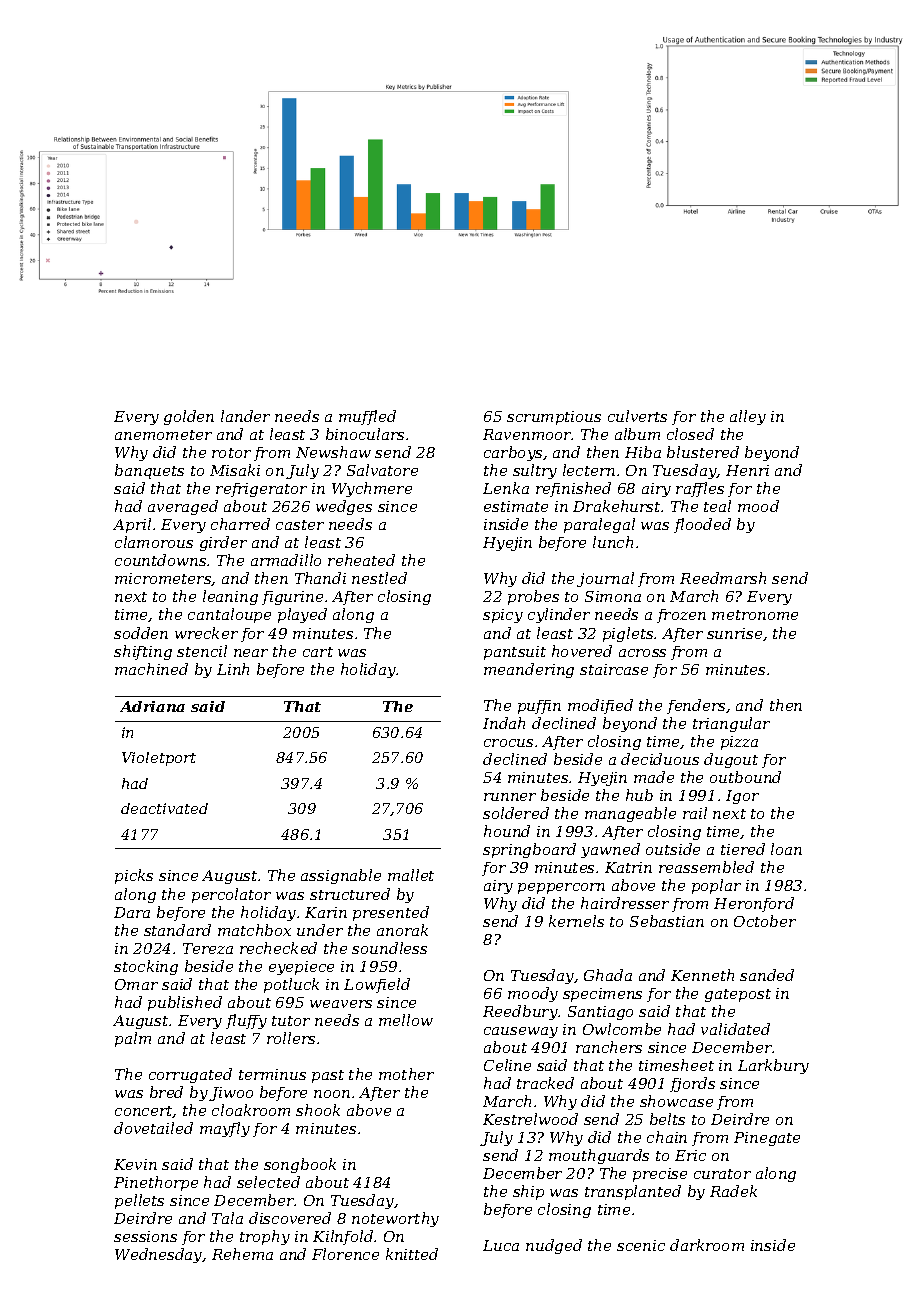 Image resolution: width=924 pixels, height=1308 pixels. What do you see at coordinates (189, 417) in the page?
I see `golden` at bounding box center [189, 417].
